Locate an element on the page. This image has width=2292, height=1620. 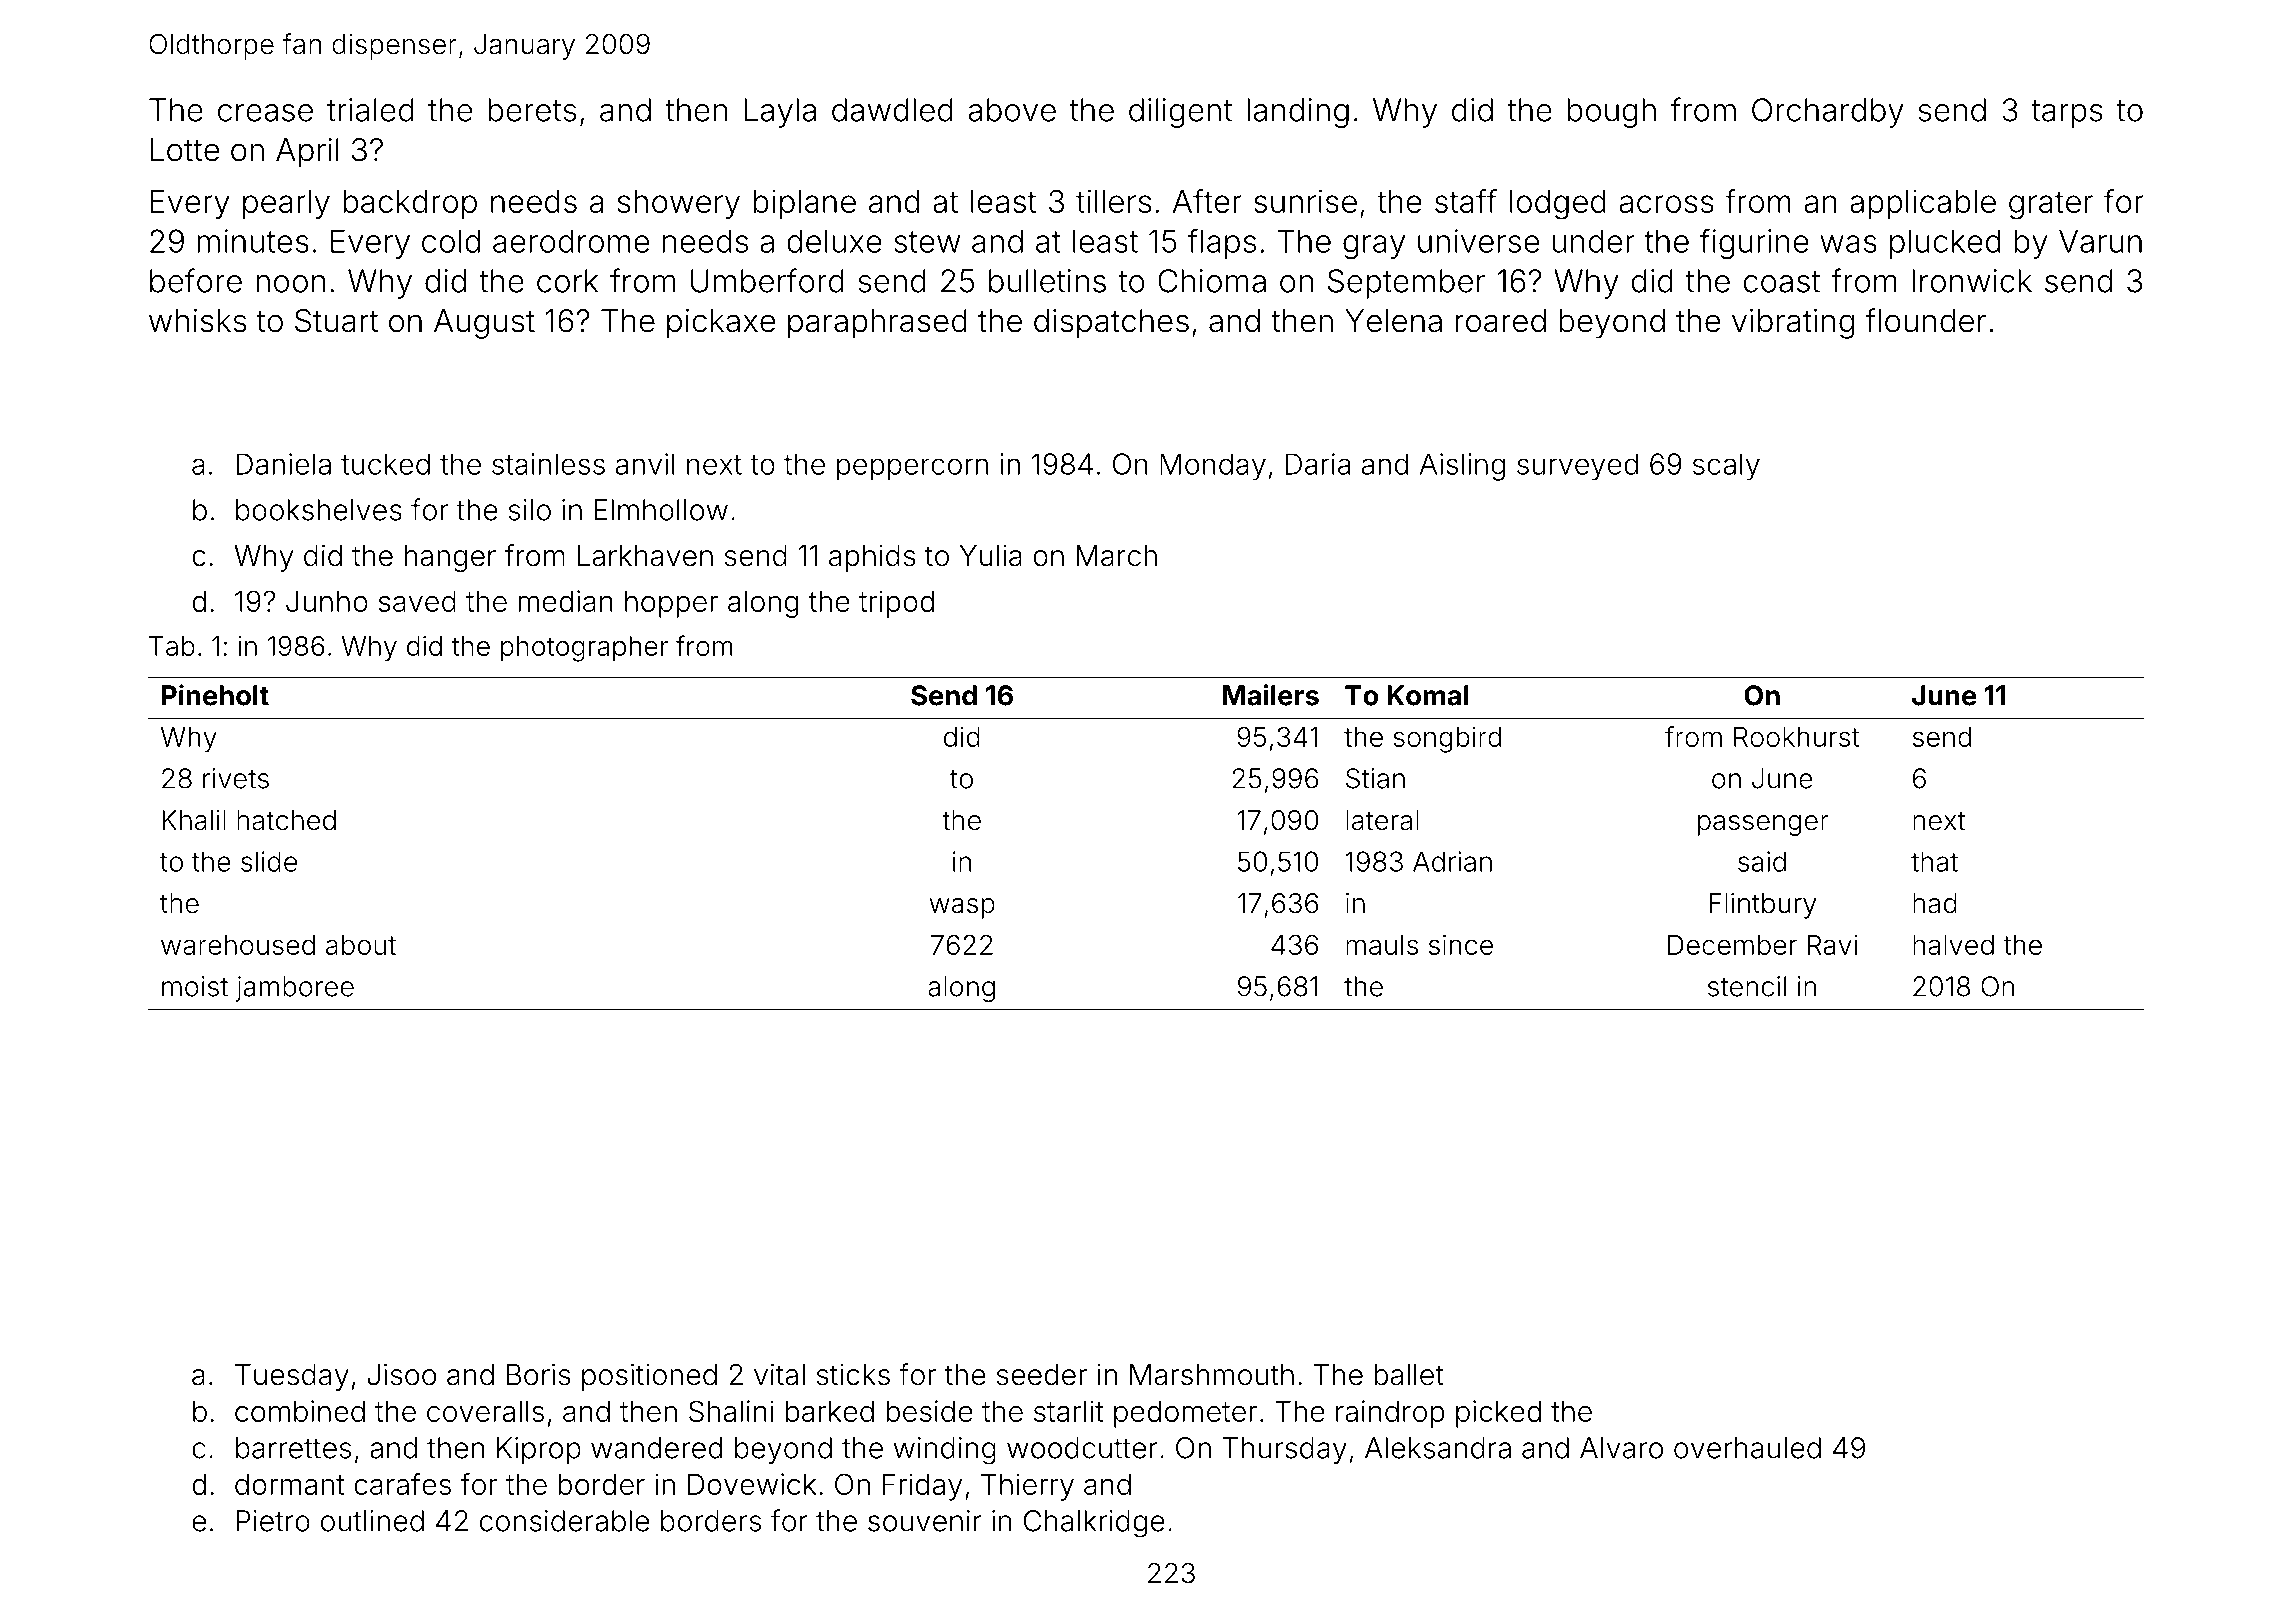
wasp is located at coordinates (962, 908).
